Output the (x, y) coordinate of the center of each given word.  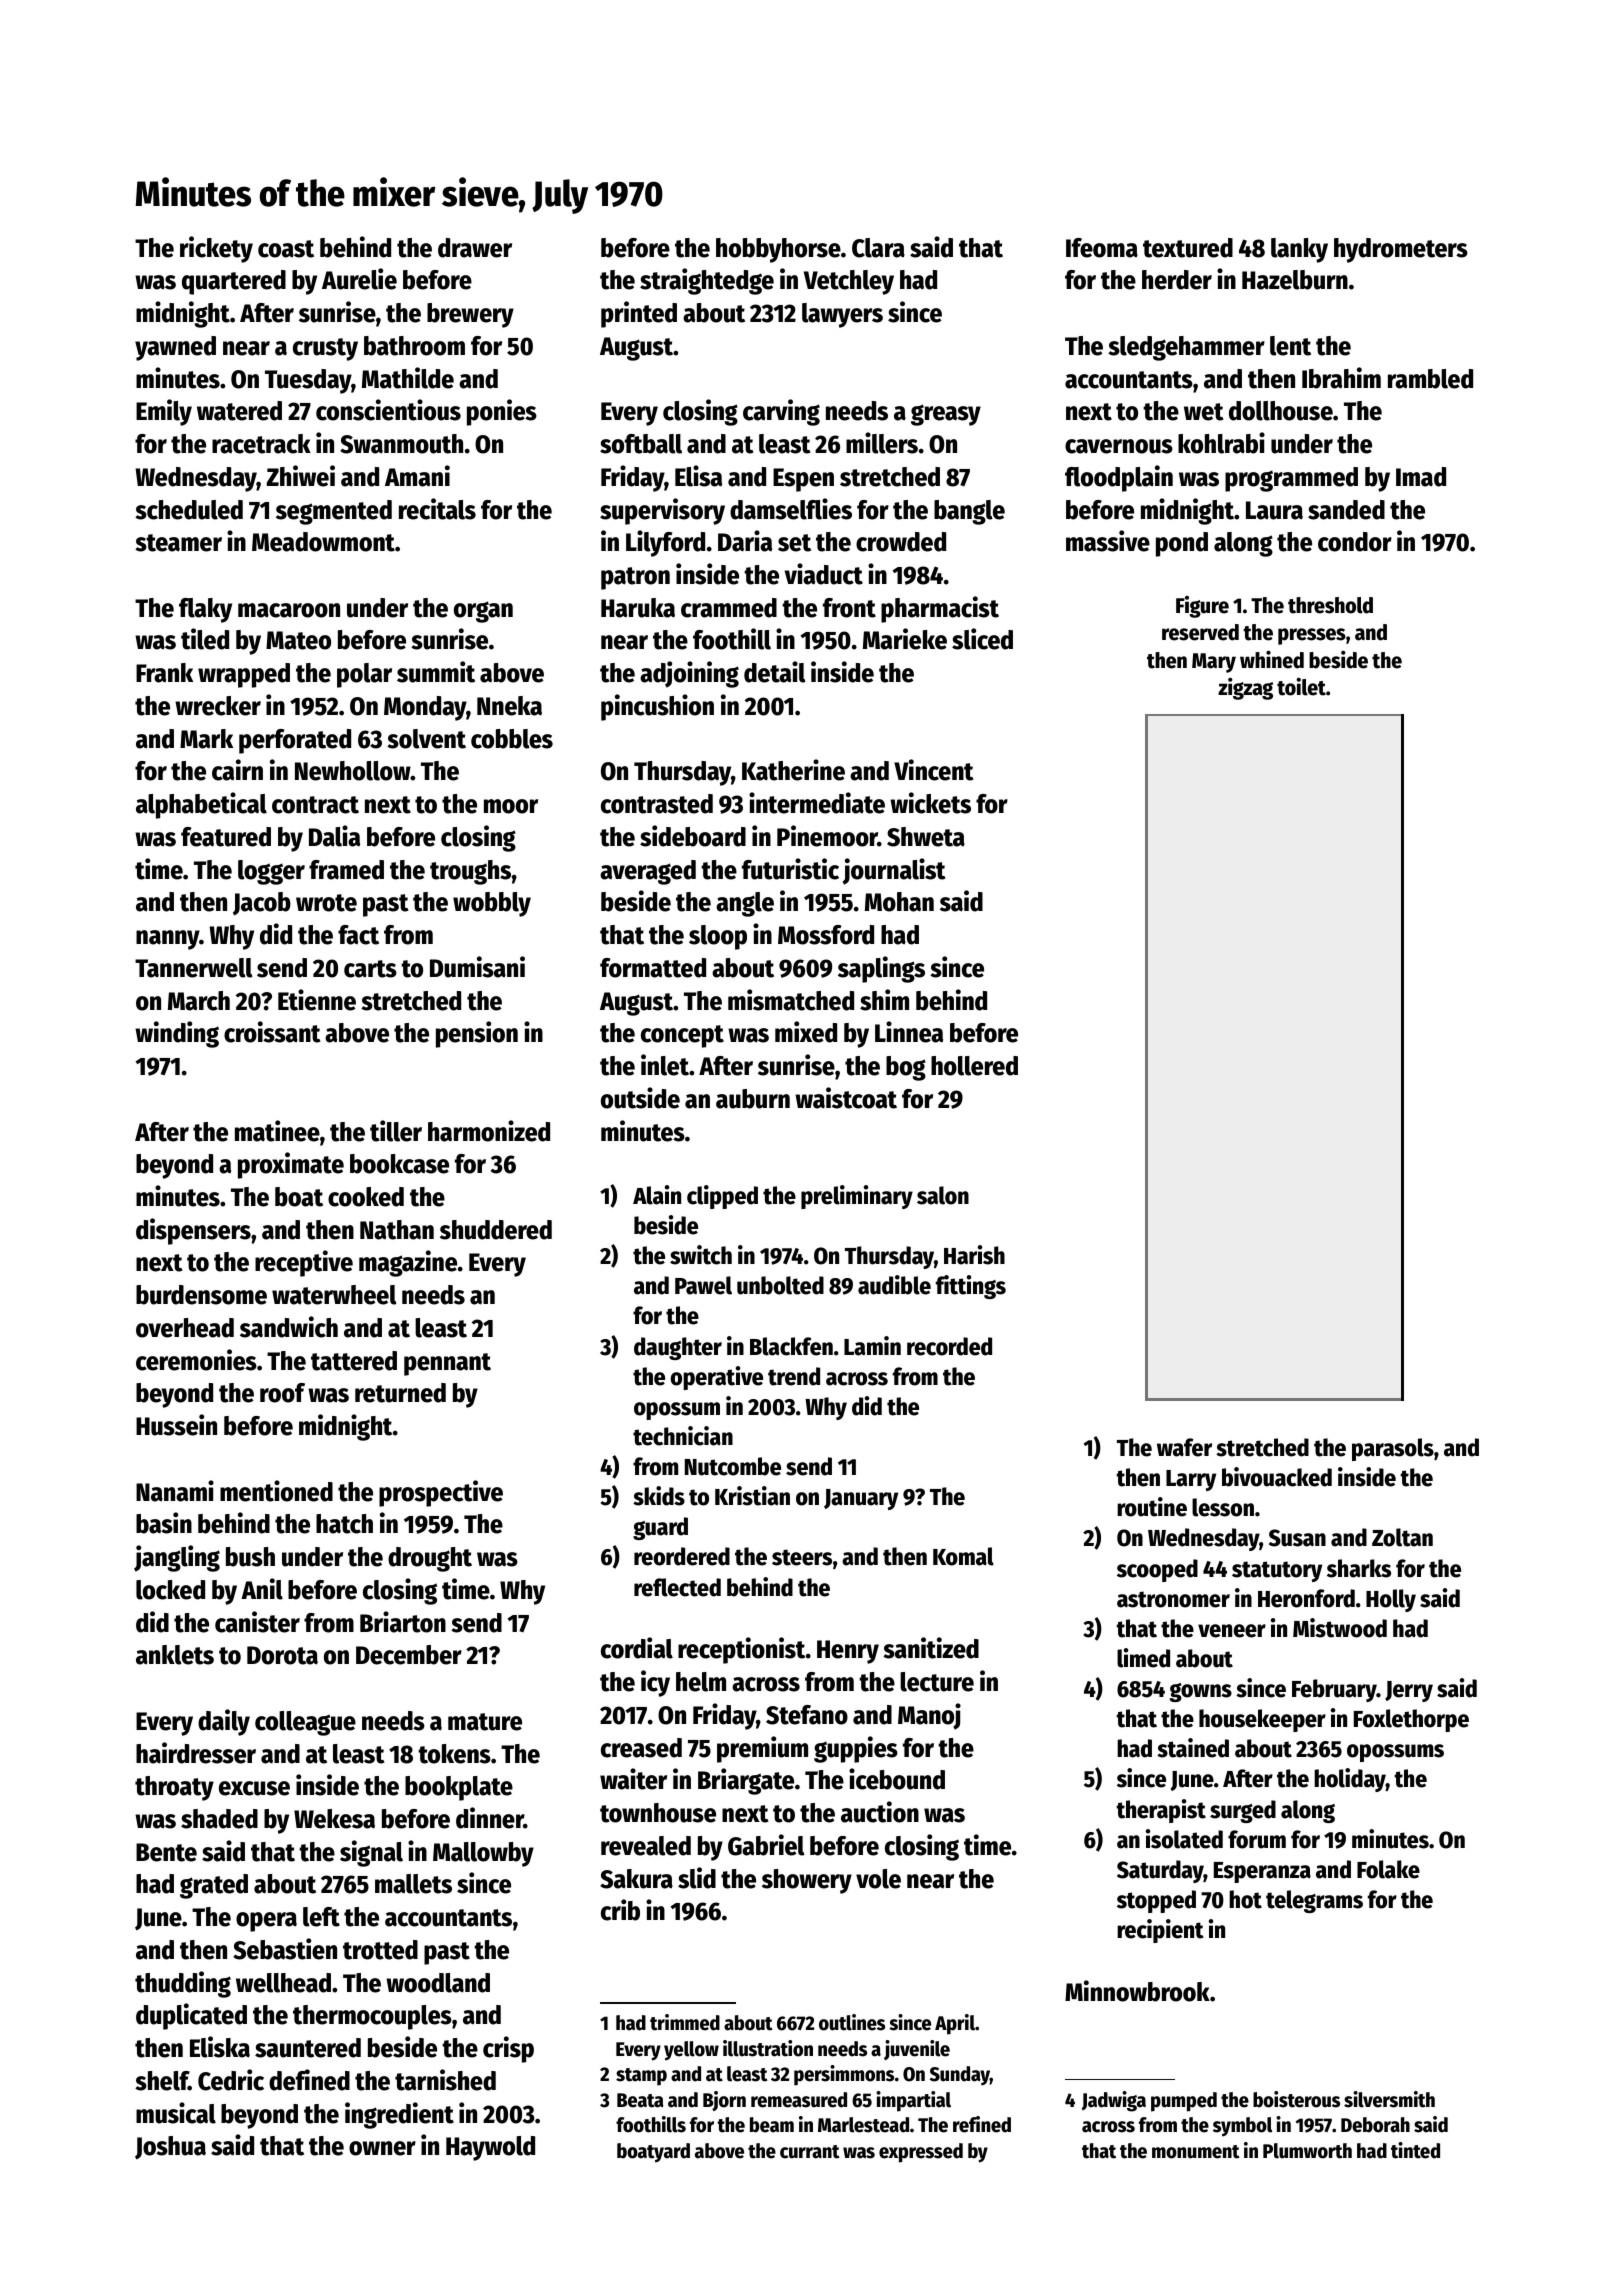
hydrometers (1401, 250)
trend (794, 1376)
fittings (971, 1287)
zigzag (1245, 689)
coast (286, 249)
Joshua (170, 2148)
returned (400, 1393)
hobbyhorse (778, 250)
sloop (718, 937)
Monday (425, 708)
